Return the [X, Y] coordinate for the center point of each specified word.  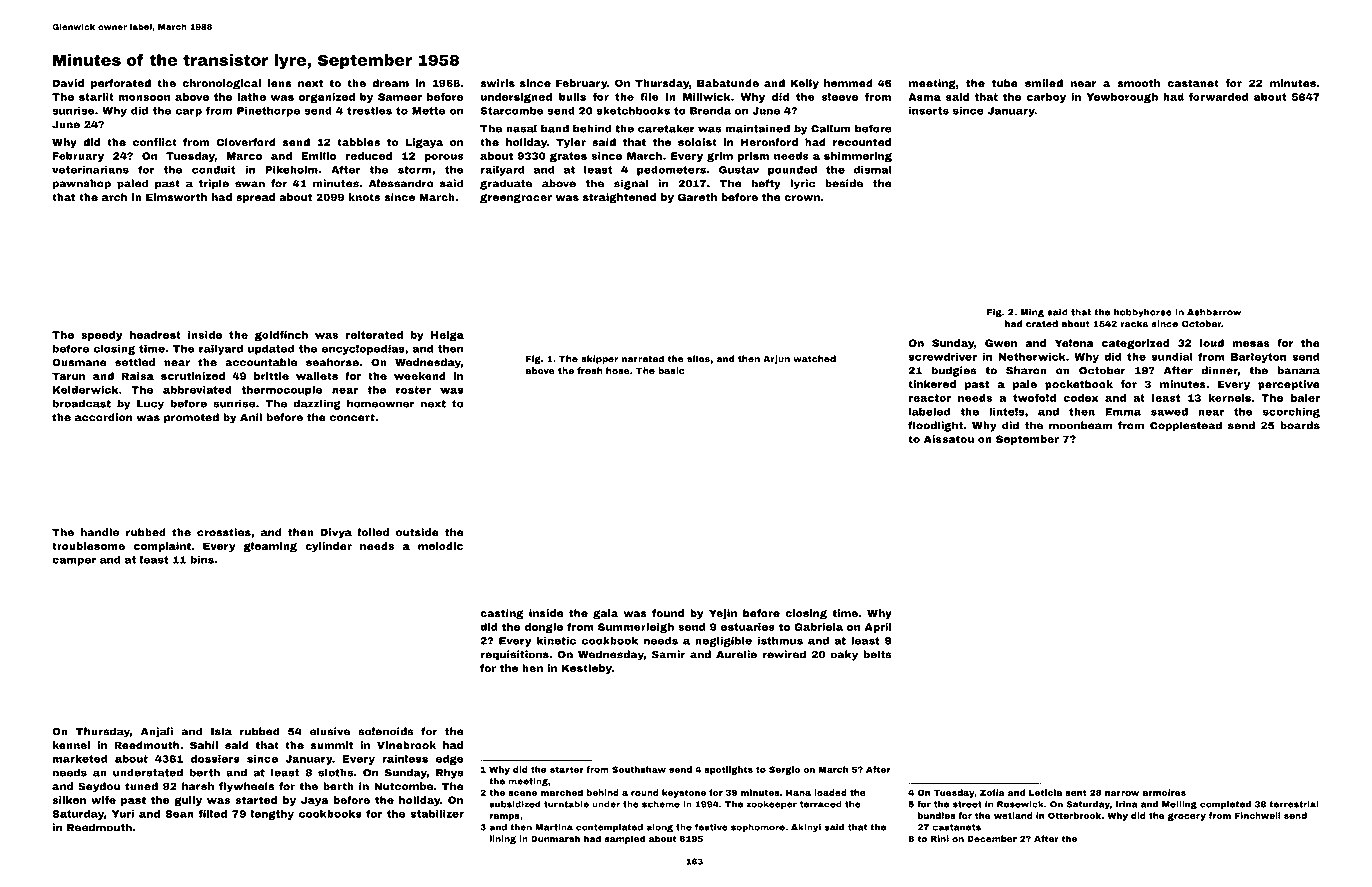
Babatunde [728, 83]
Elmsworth [176, 197]
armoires [1164, 792]
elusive [330, 731]
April [878, 628]
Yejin [723, 614]
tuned [141, 786]
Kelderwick [85, 390]
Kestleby [587, 669]
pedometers [671, 170]
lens [279, 83]
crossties [224, 532]
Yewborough [1122, 98]
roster [413, 390]
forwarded [1218, 97]
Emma [1123, 412]
